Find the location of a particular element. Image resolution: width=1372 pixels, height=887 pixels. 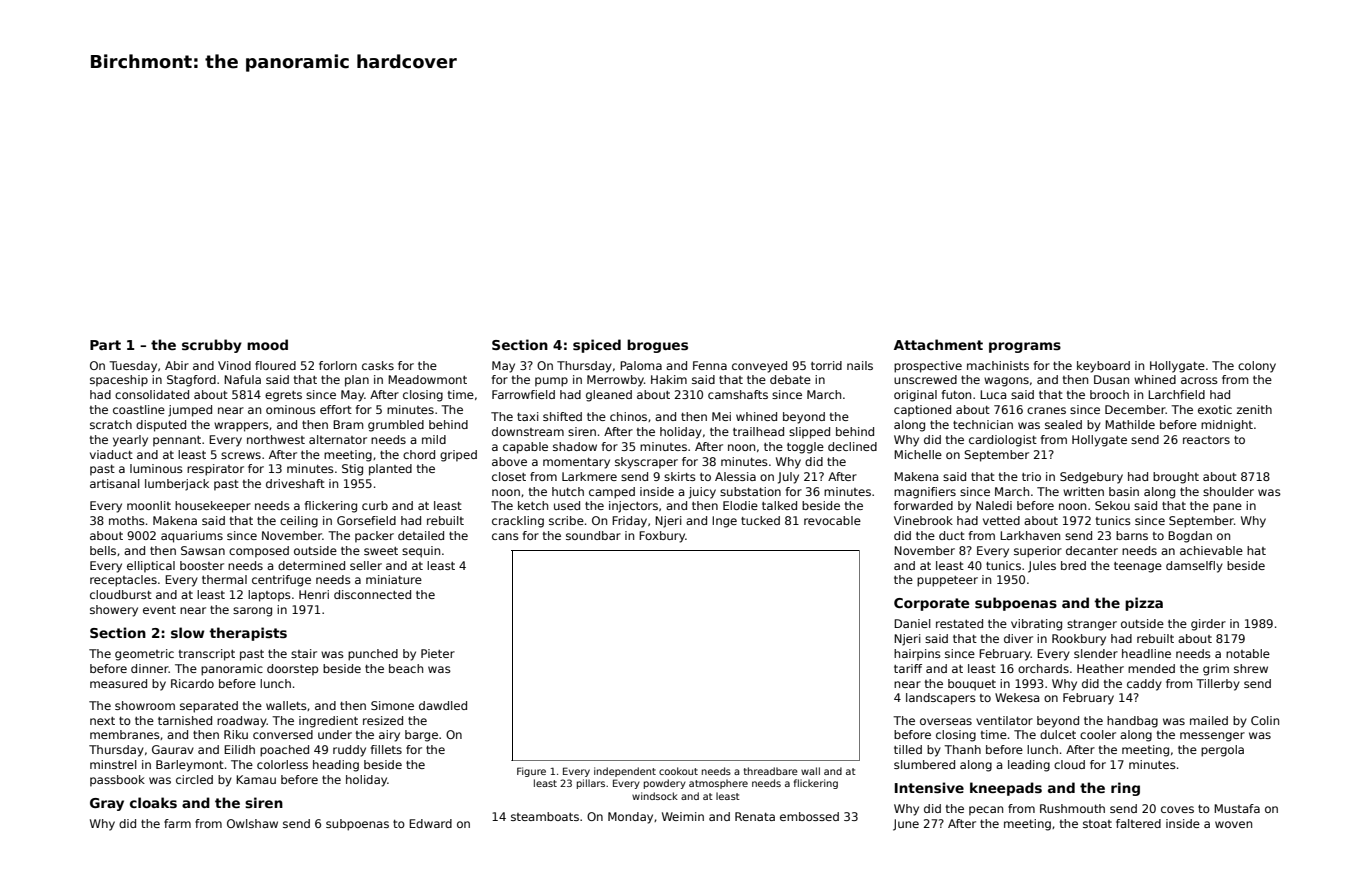

Attachment is located at coordinates (938, 344).
